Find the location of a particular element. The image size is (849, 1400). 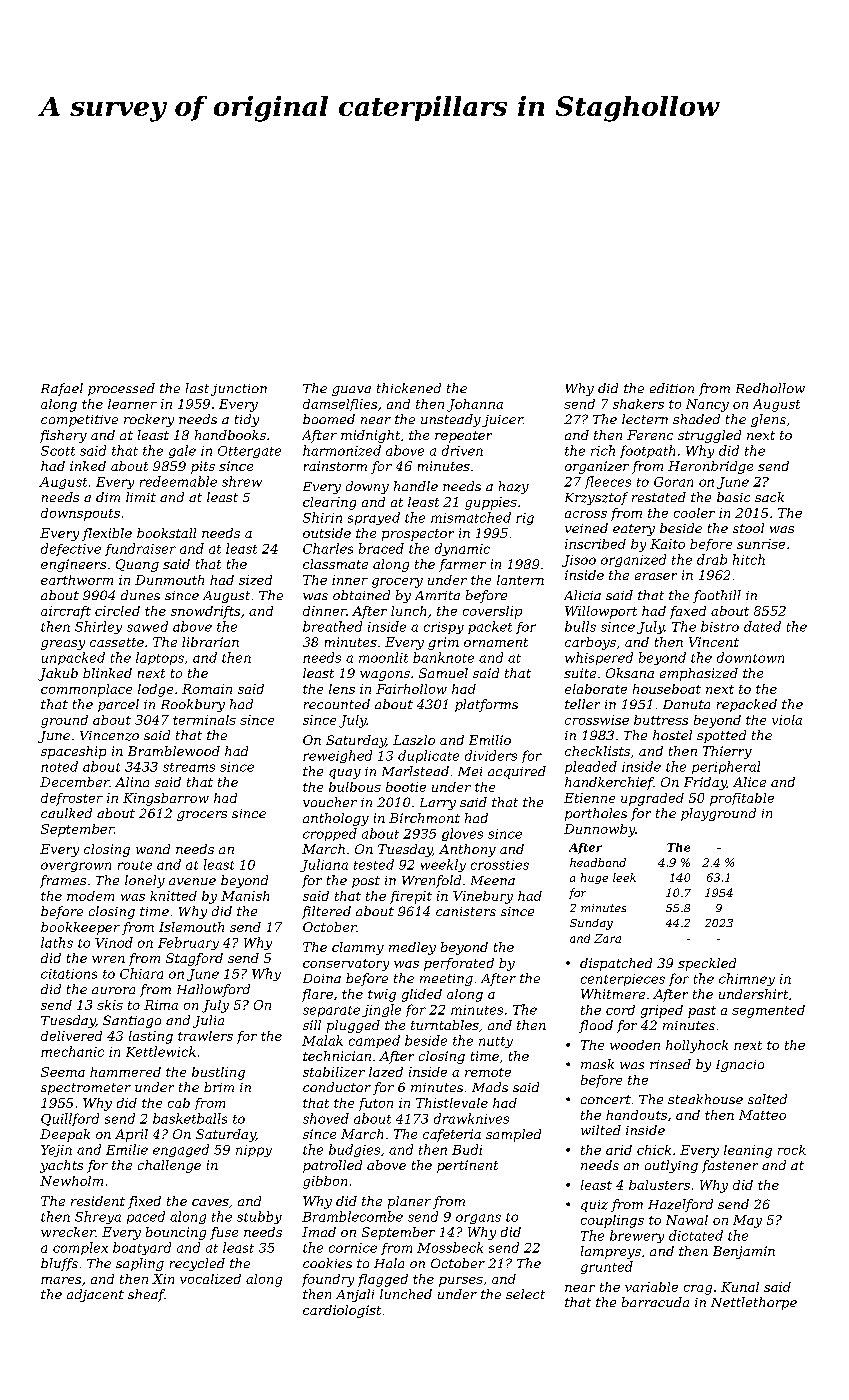

cab is located at coordinates (179, 1103).
